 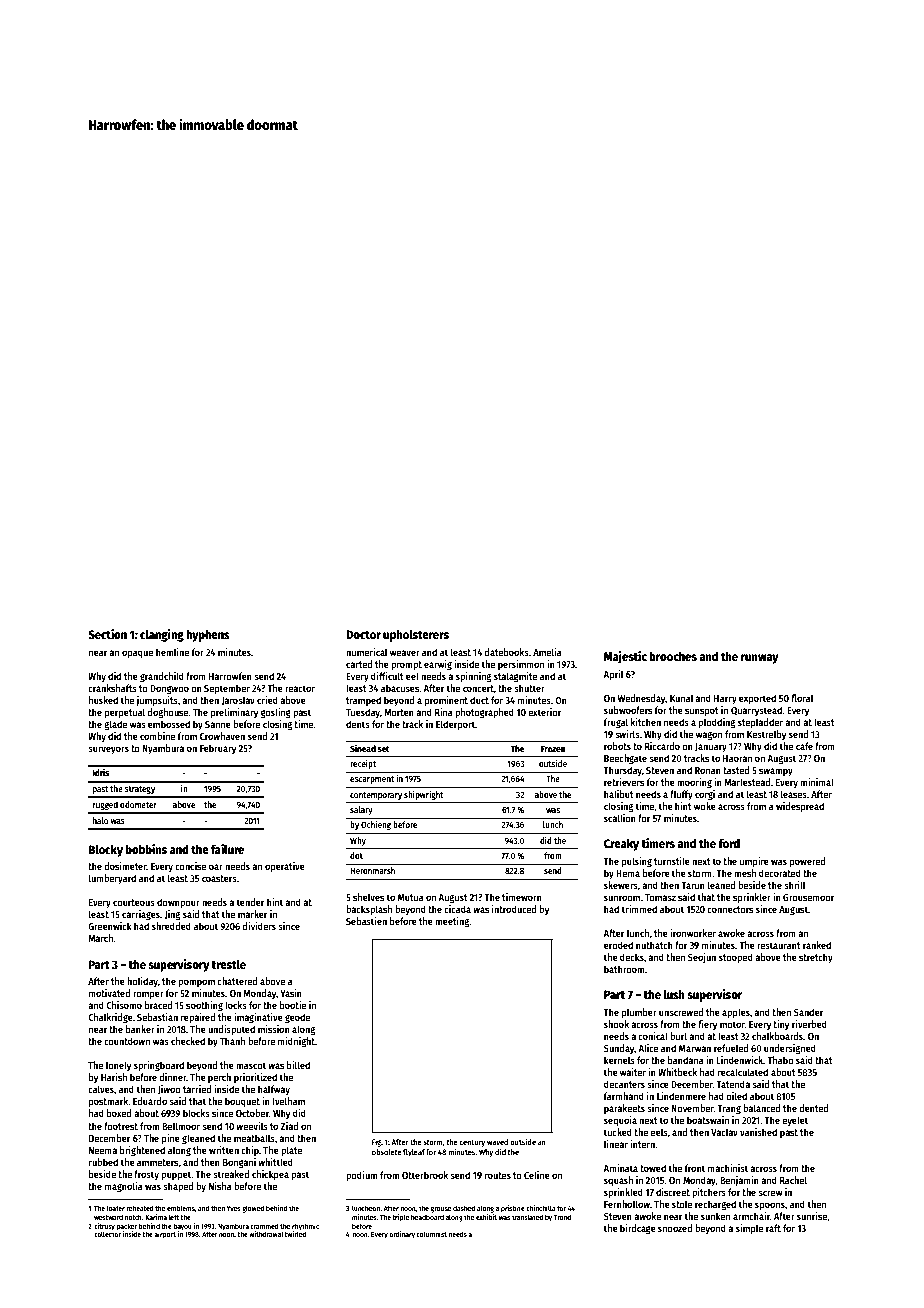 What do you see at coordinates (747, 782) in the page?
I see `Marlestead` at bounding box center [747, 782].
